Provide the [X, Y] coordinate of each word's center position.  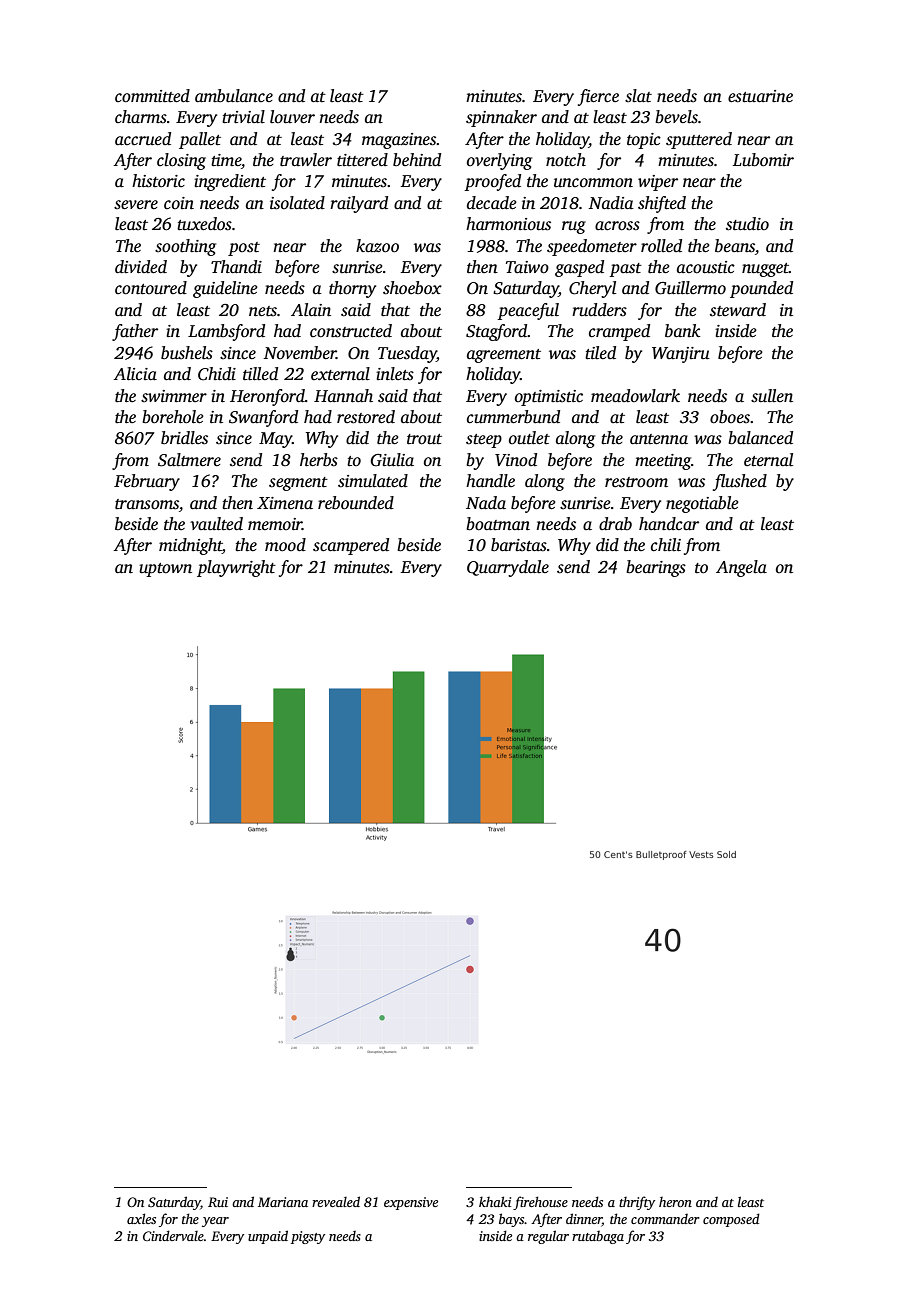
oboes [730, 417]
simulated [373, 481]
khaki [495, 1201]
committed [152, 96]
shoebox [412, 288]
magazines [399, 141]
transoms [147, 504]
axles [141, 1218]
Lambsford [226, 332]
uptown [165, 570]
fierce [598, 97]
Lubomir [763, 160]
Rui [218, 1202]
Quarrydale [508, 568]
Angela [741, 568]
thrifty [637, 1203]
